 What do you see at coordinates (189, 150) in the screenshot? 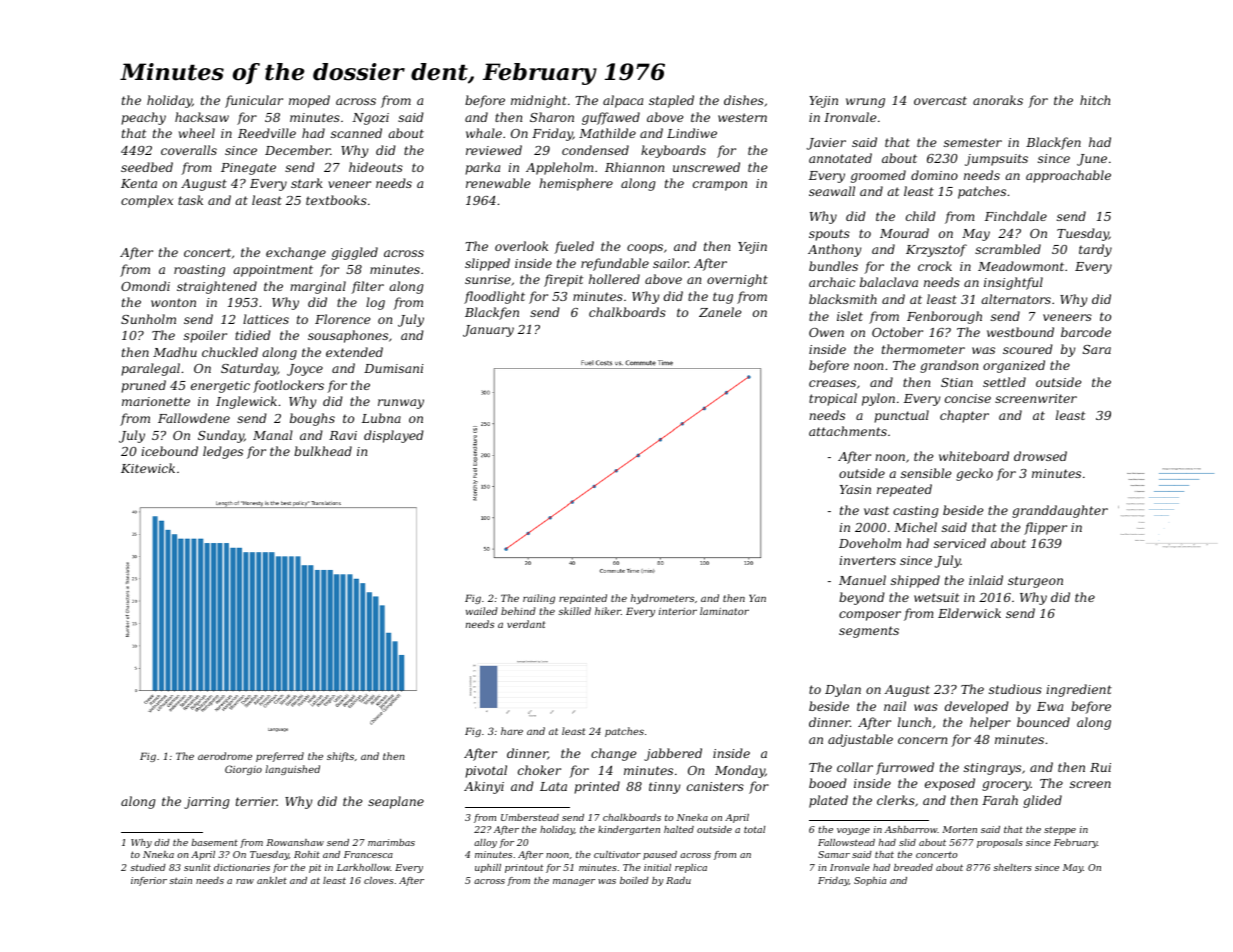
I see `coveralls` at bounding box center [189, 150].
